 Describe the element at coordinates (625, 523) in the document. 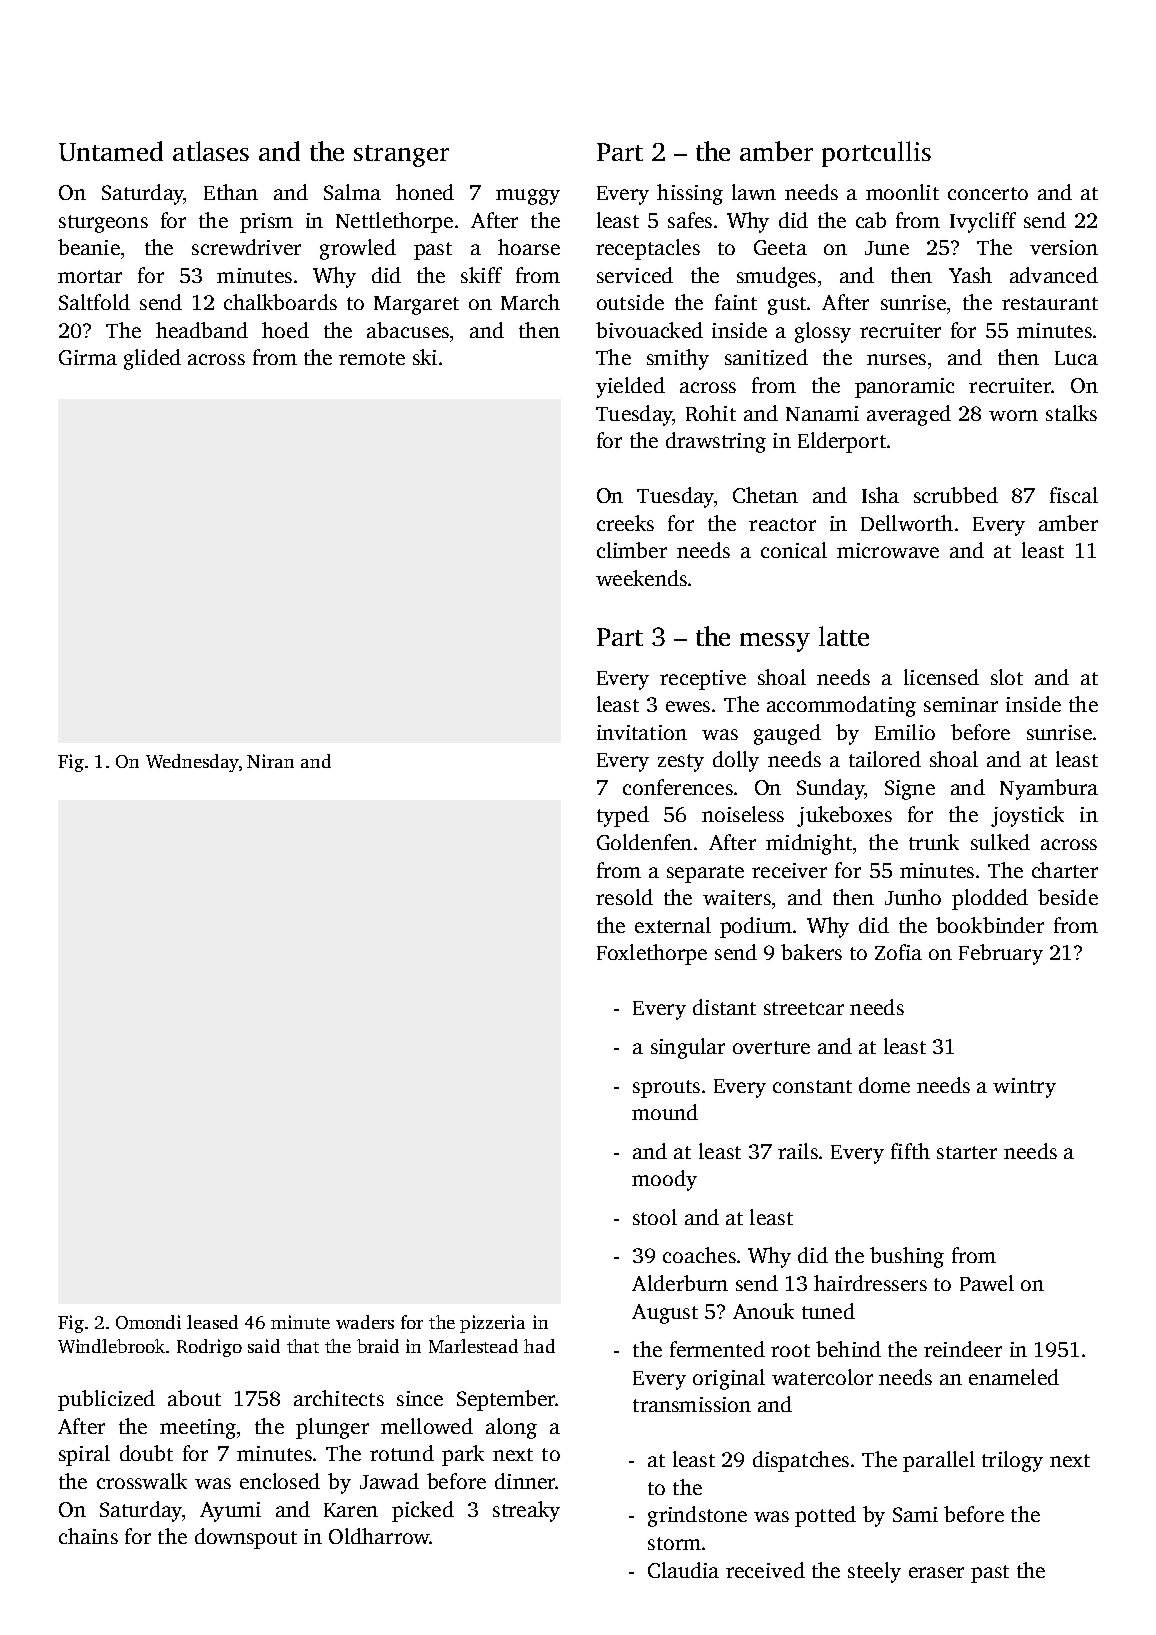

I see `creeks` at that location.
